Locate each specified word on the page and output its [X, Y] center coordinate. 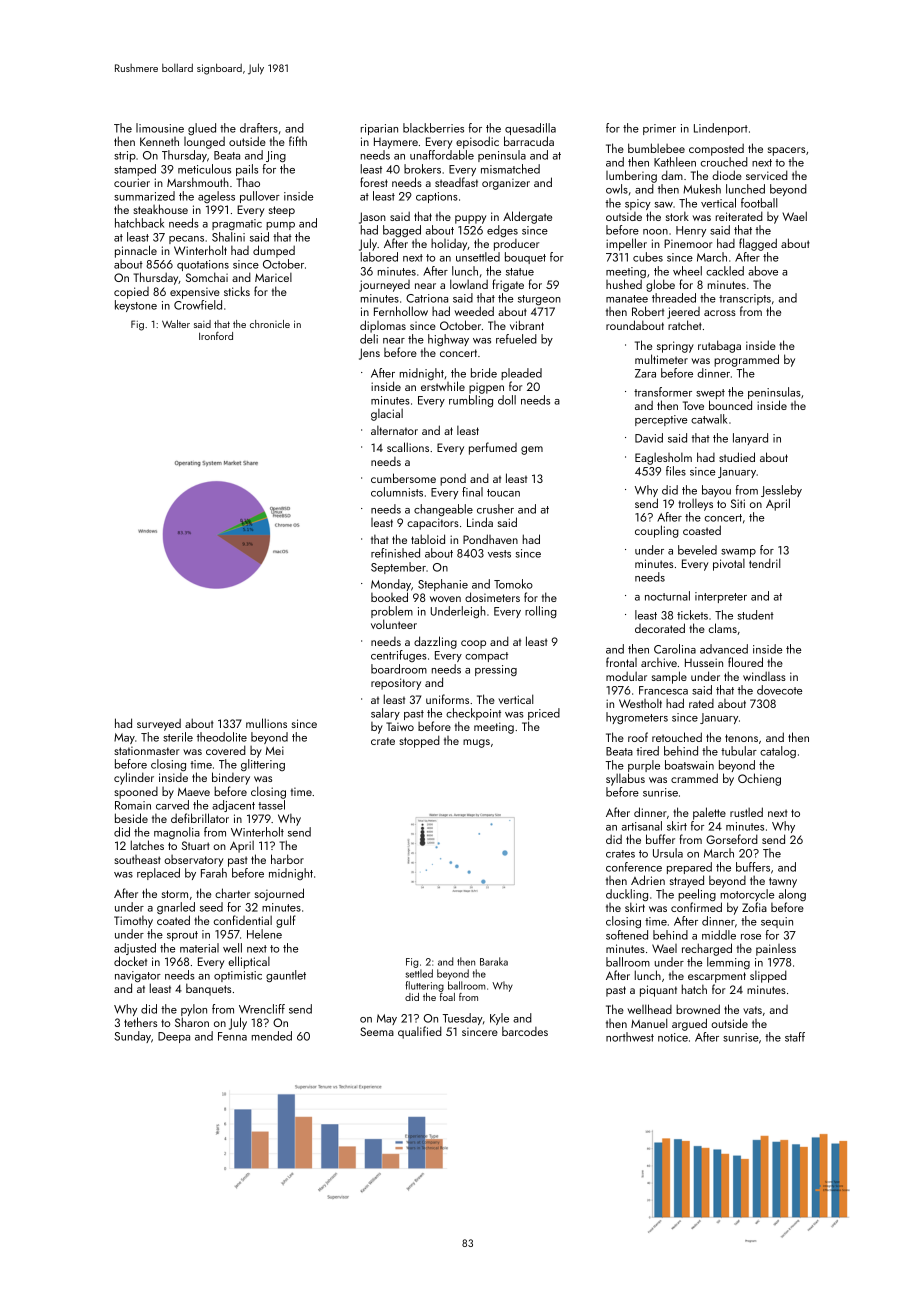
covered [226, 750]
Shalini [228, 237]
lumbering [631, 176]
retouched [677, 737]
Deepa [174, 1037]
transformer [663, 392]
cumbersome [403, 478]
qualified [420, 1032]
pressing [496, 670]
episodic [477, 142]
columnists [397, 492]
